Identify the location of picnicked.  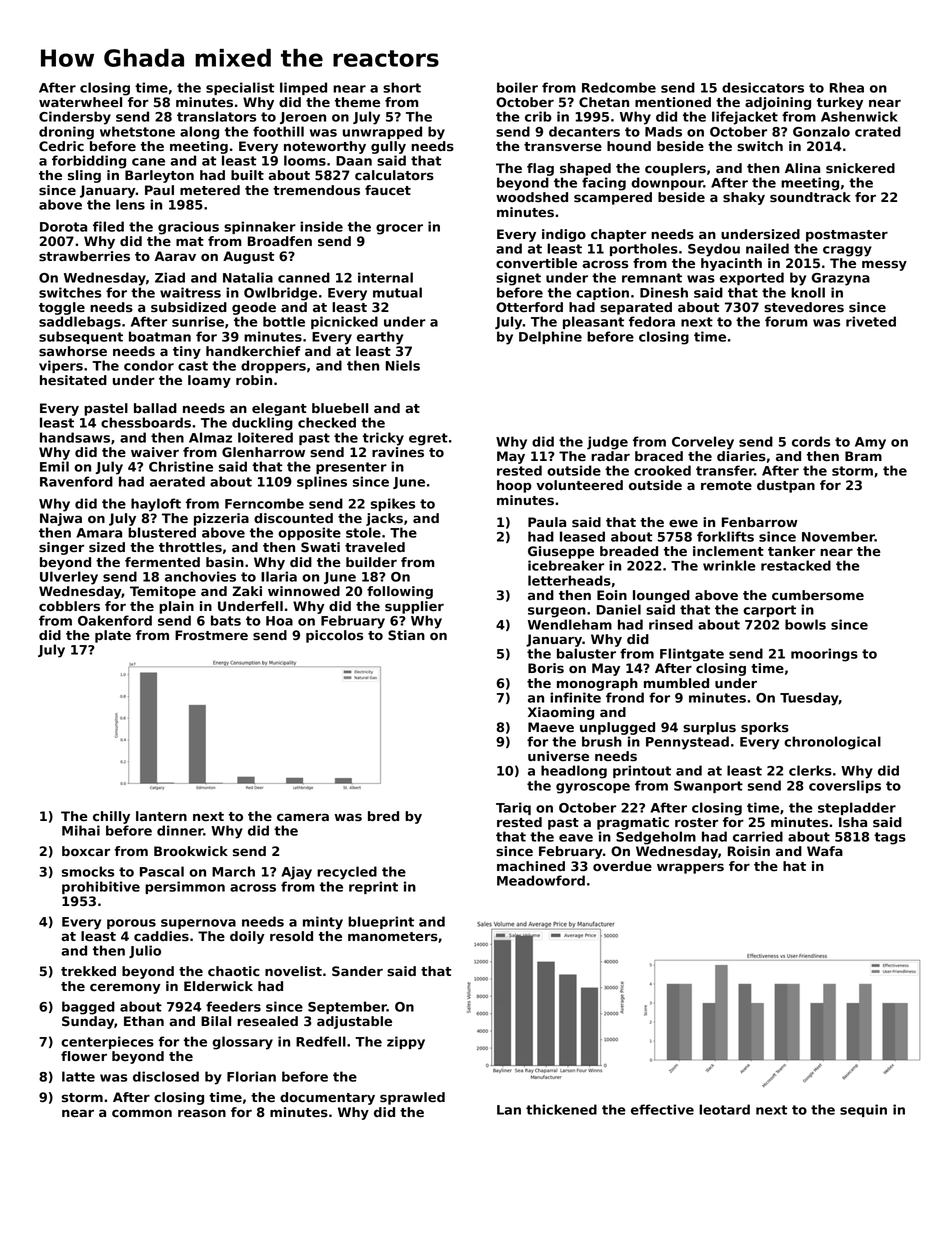
(344, 322).
